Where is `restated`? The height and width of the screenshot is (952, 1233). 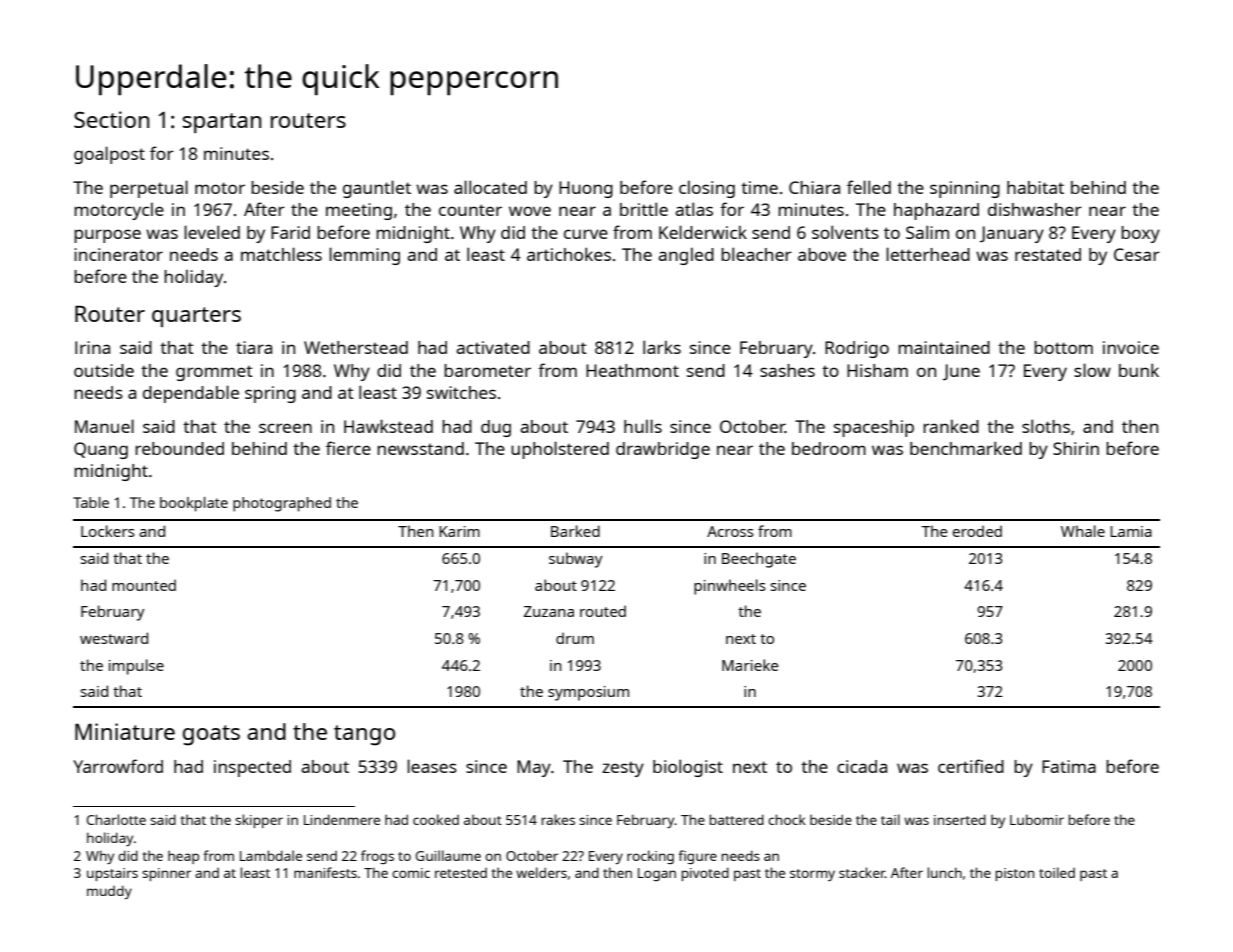
restated is located at coordinates (1048, 254).
